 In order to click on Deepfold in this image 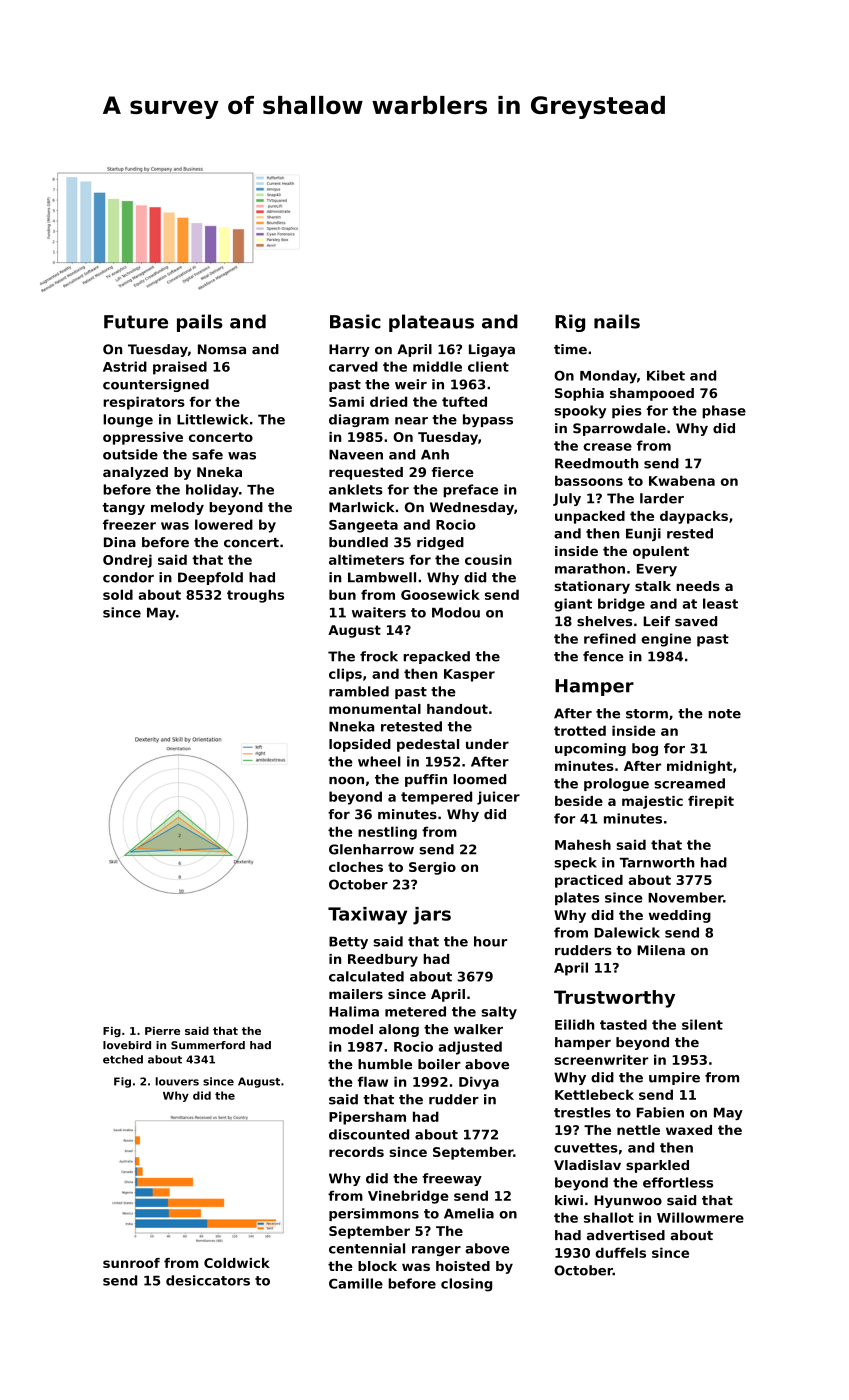, I will do `click(210, 578)`.
